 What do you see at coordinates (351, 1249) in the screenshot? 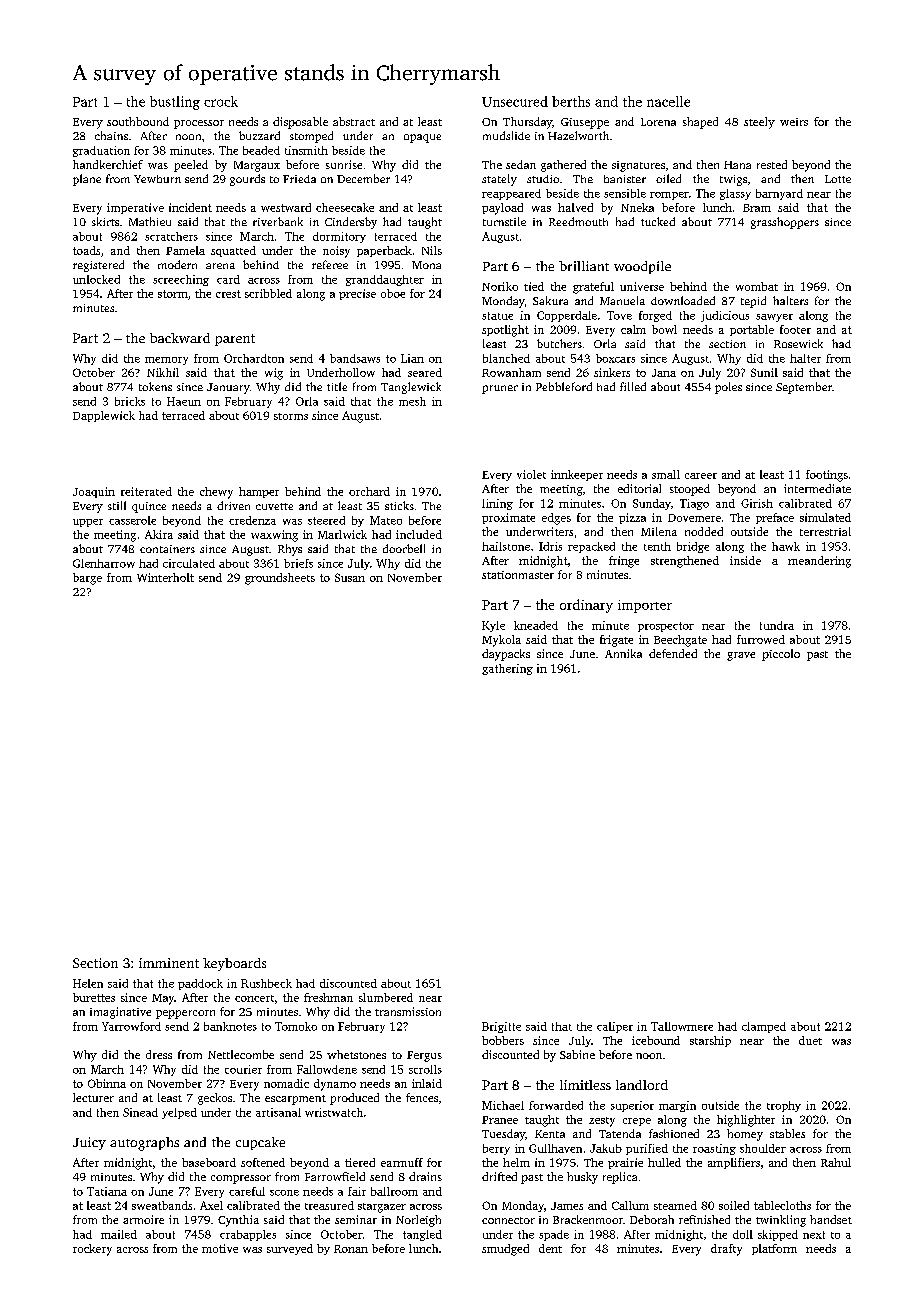
I see `Ronan` at bounding box center [351, 1249].
